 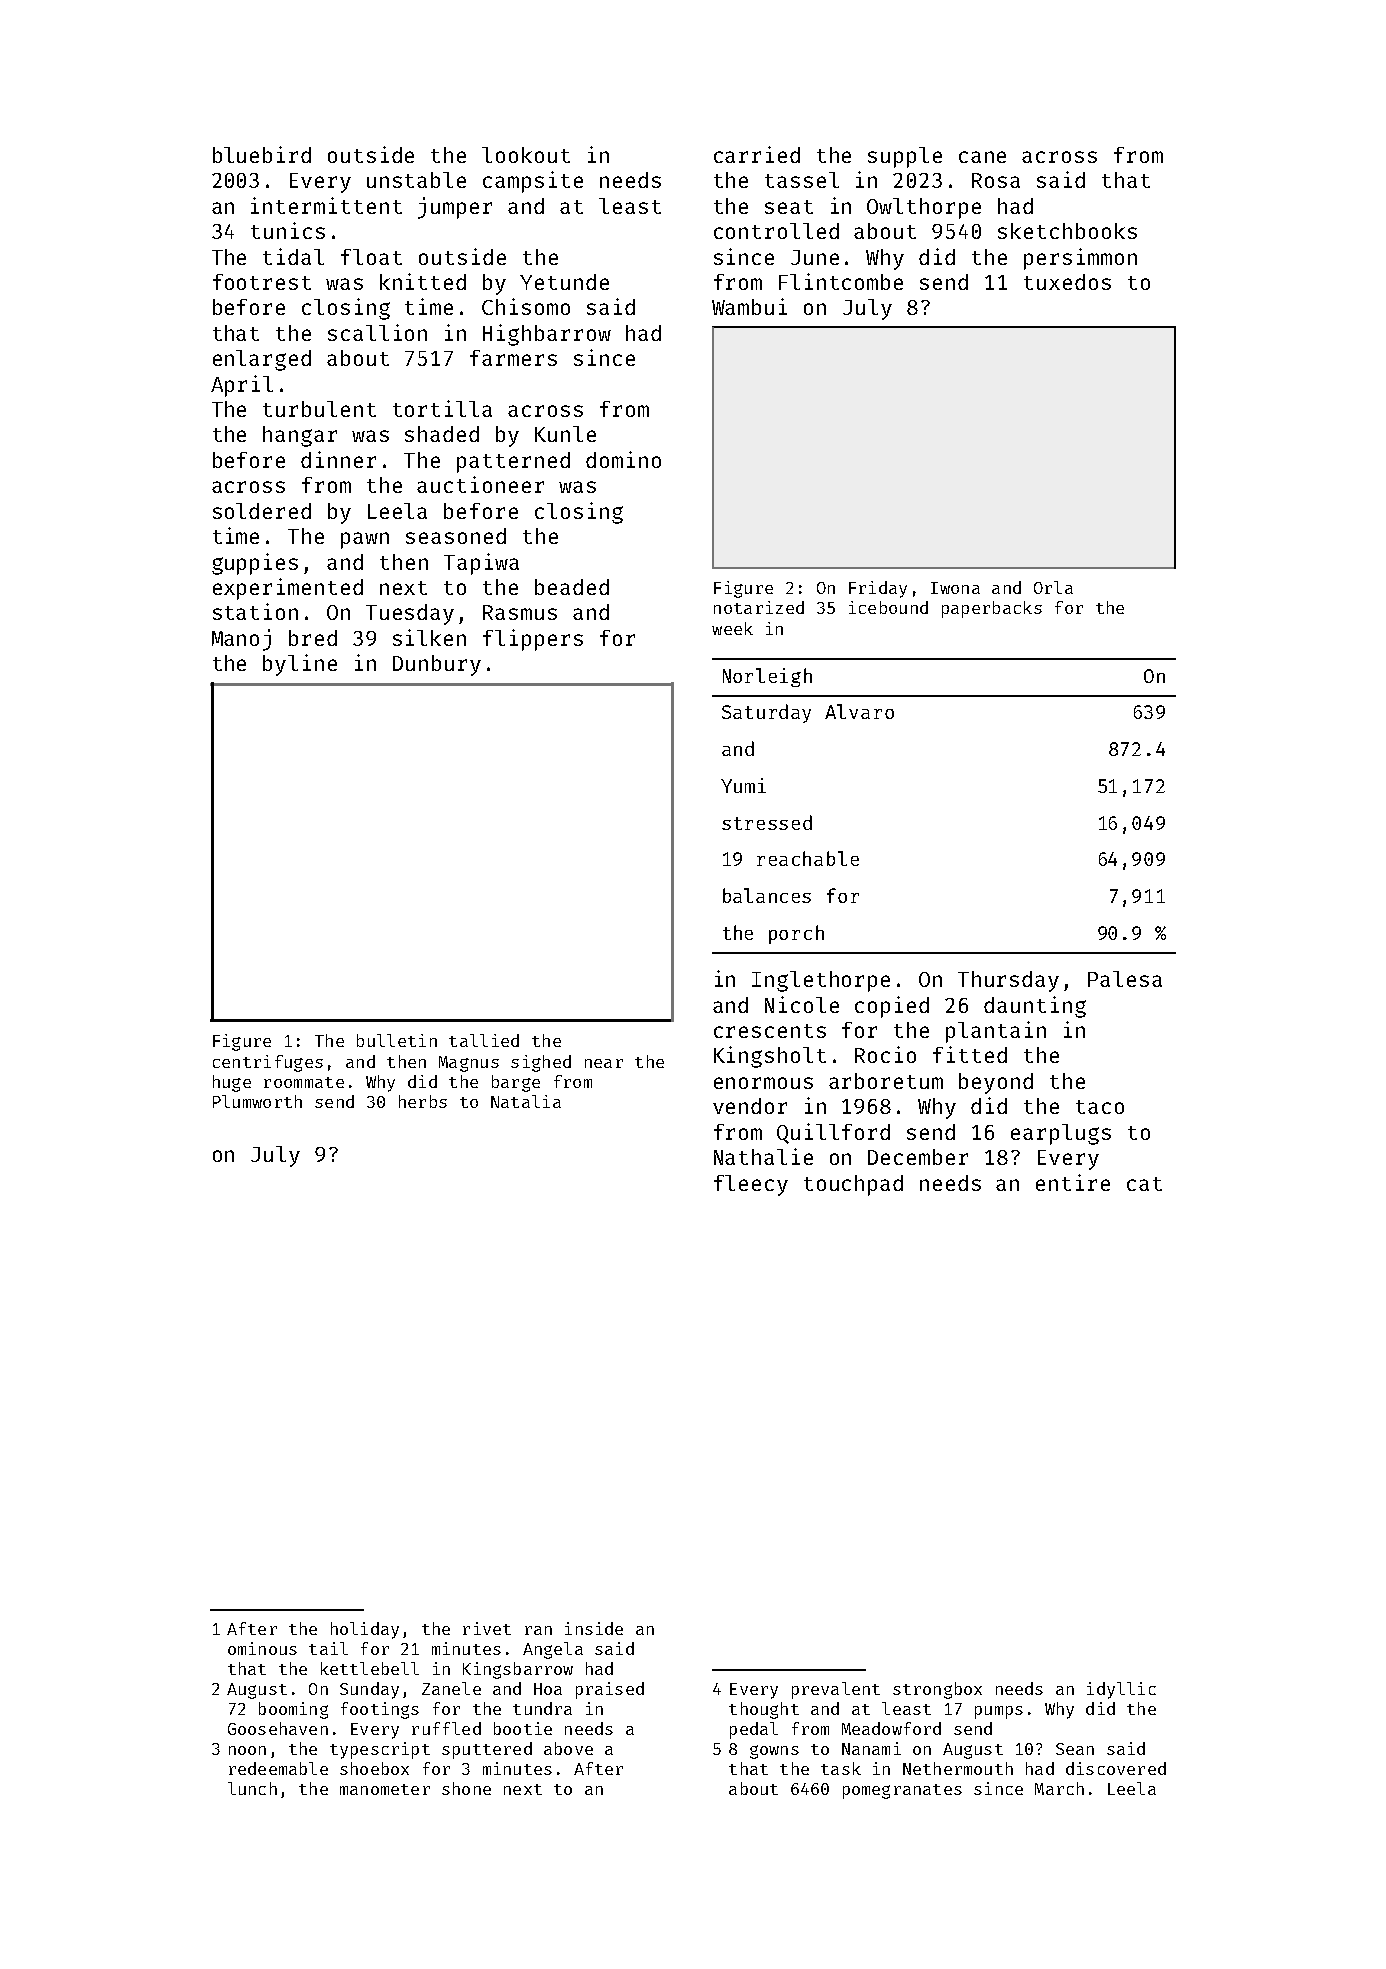 I want to click on tidal, so click(x=293, y=256).
